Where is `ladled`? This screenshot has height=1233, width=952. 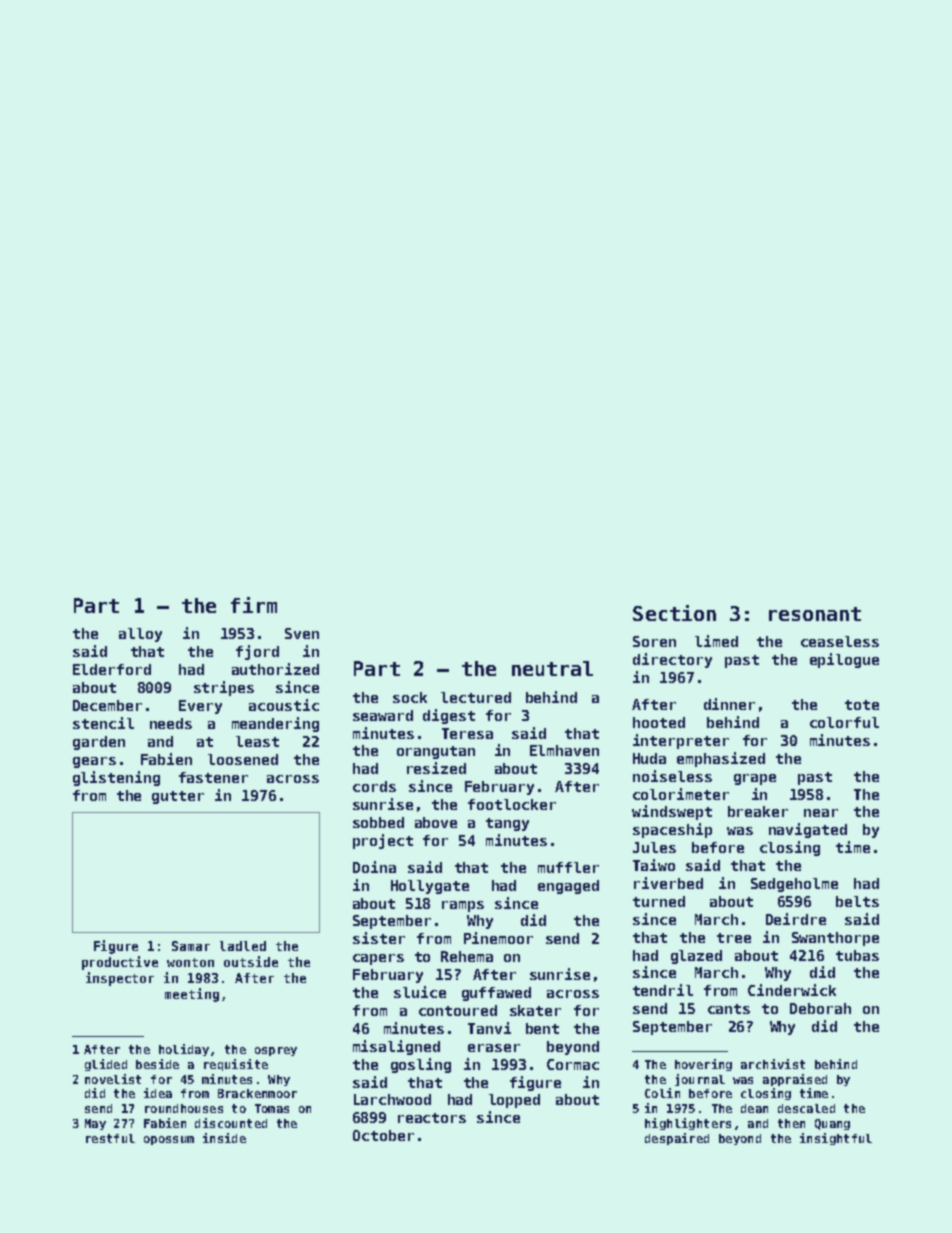 ladled is located at coordinates (243, 946).
